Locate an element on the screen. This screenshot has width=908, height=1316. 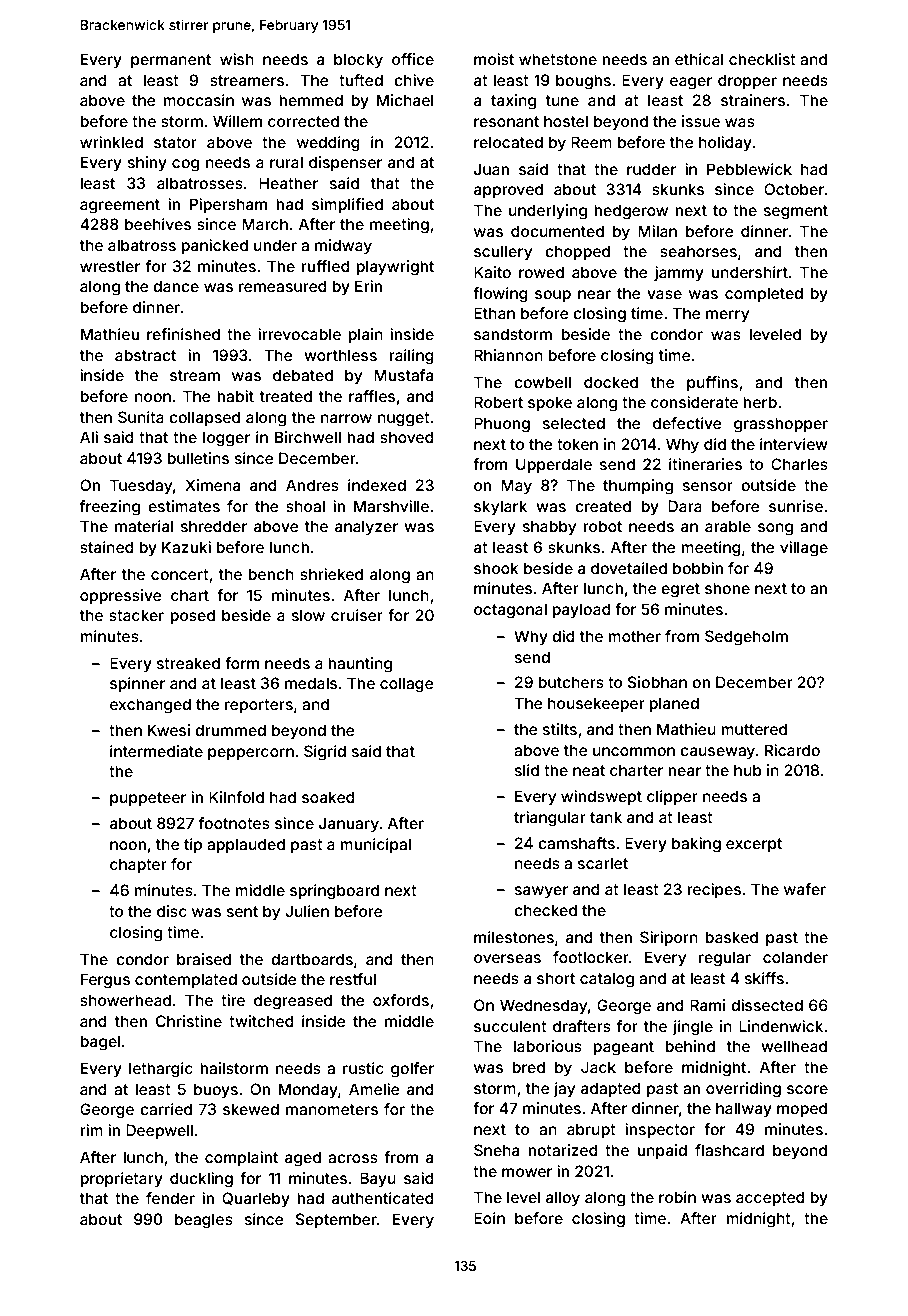
payload is located at coordinates (581, 610).
